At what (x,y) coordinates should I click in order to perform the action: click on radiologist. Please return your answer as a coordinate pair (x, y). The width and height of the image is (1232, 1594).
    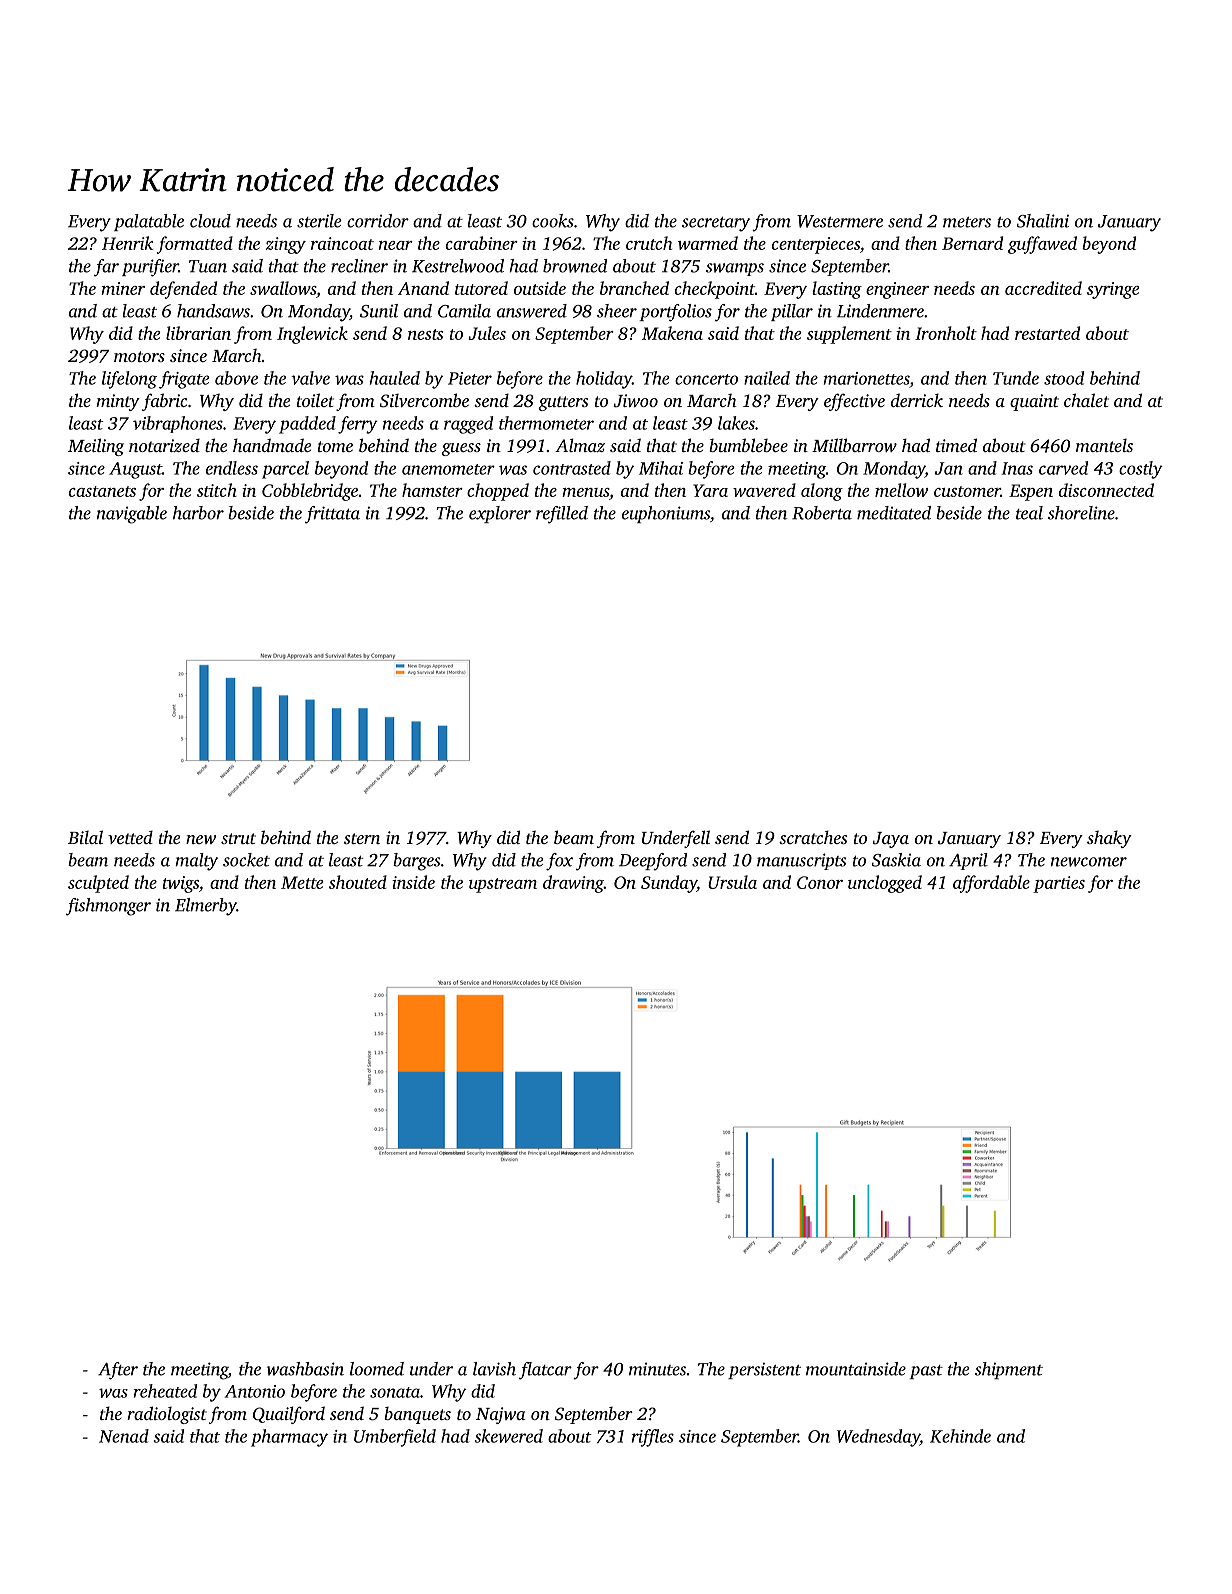
    Looking at the image, I should click on (167, 1415).
